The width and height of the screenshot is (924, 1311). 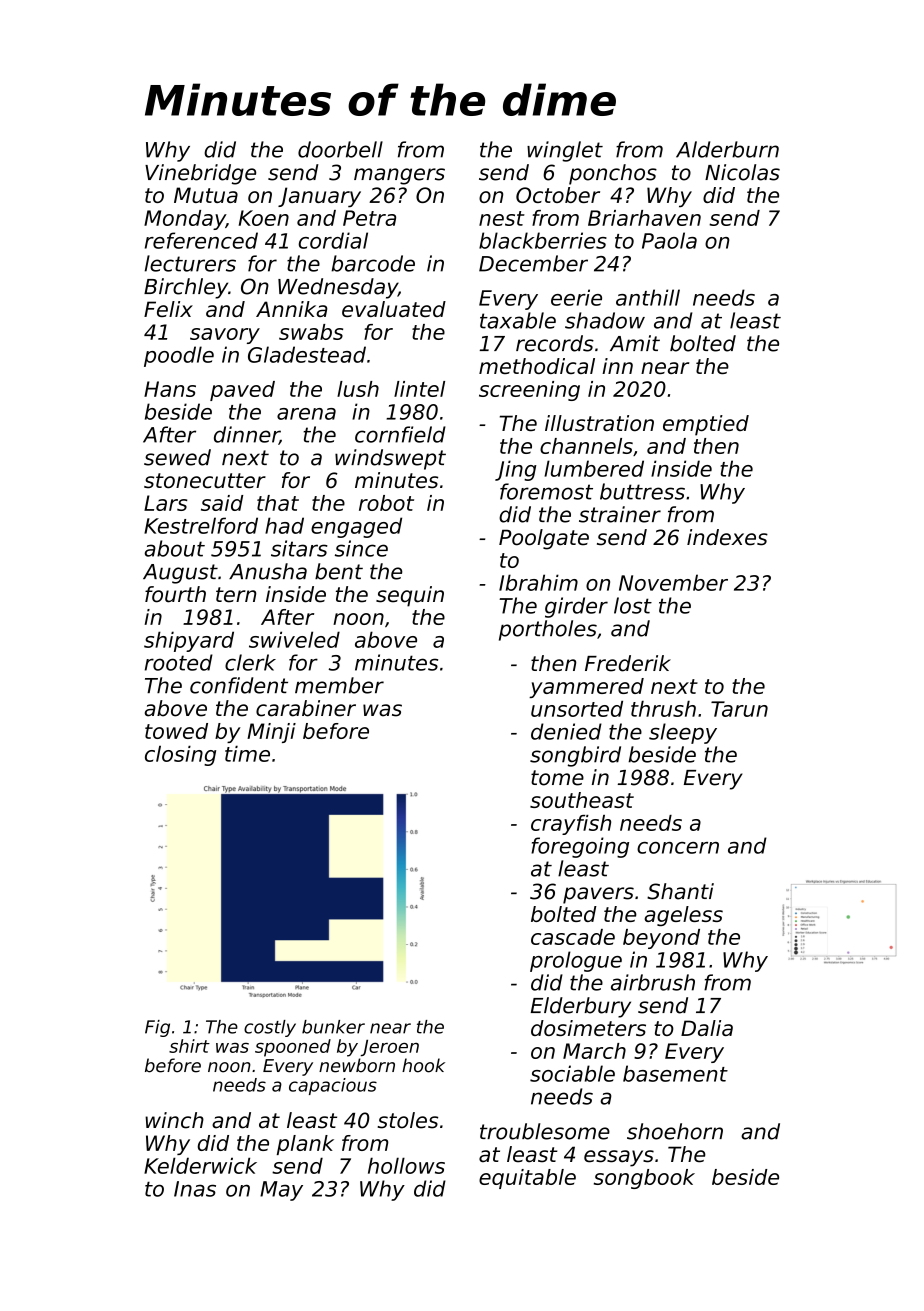 I want to click on Ibrahim, so click(x=538, y=582).
